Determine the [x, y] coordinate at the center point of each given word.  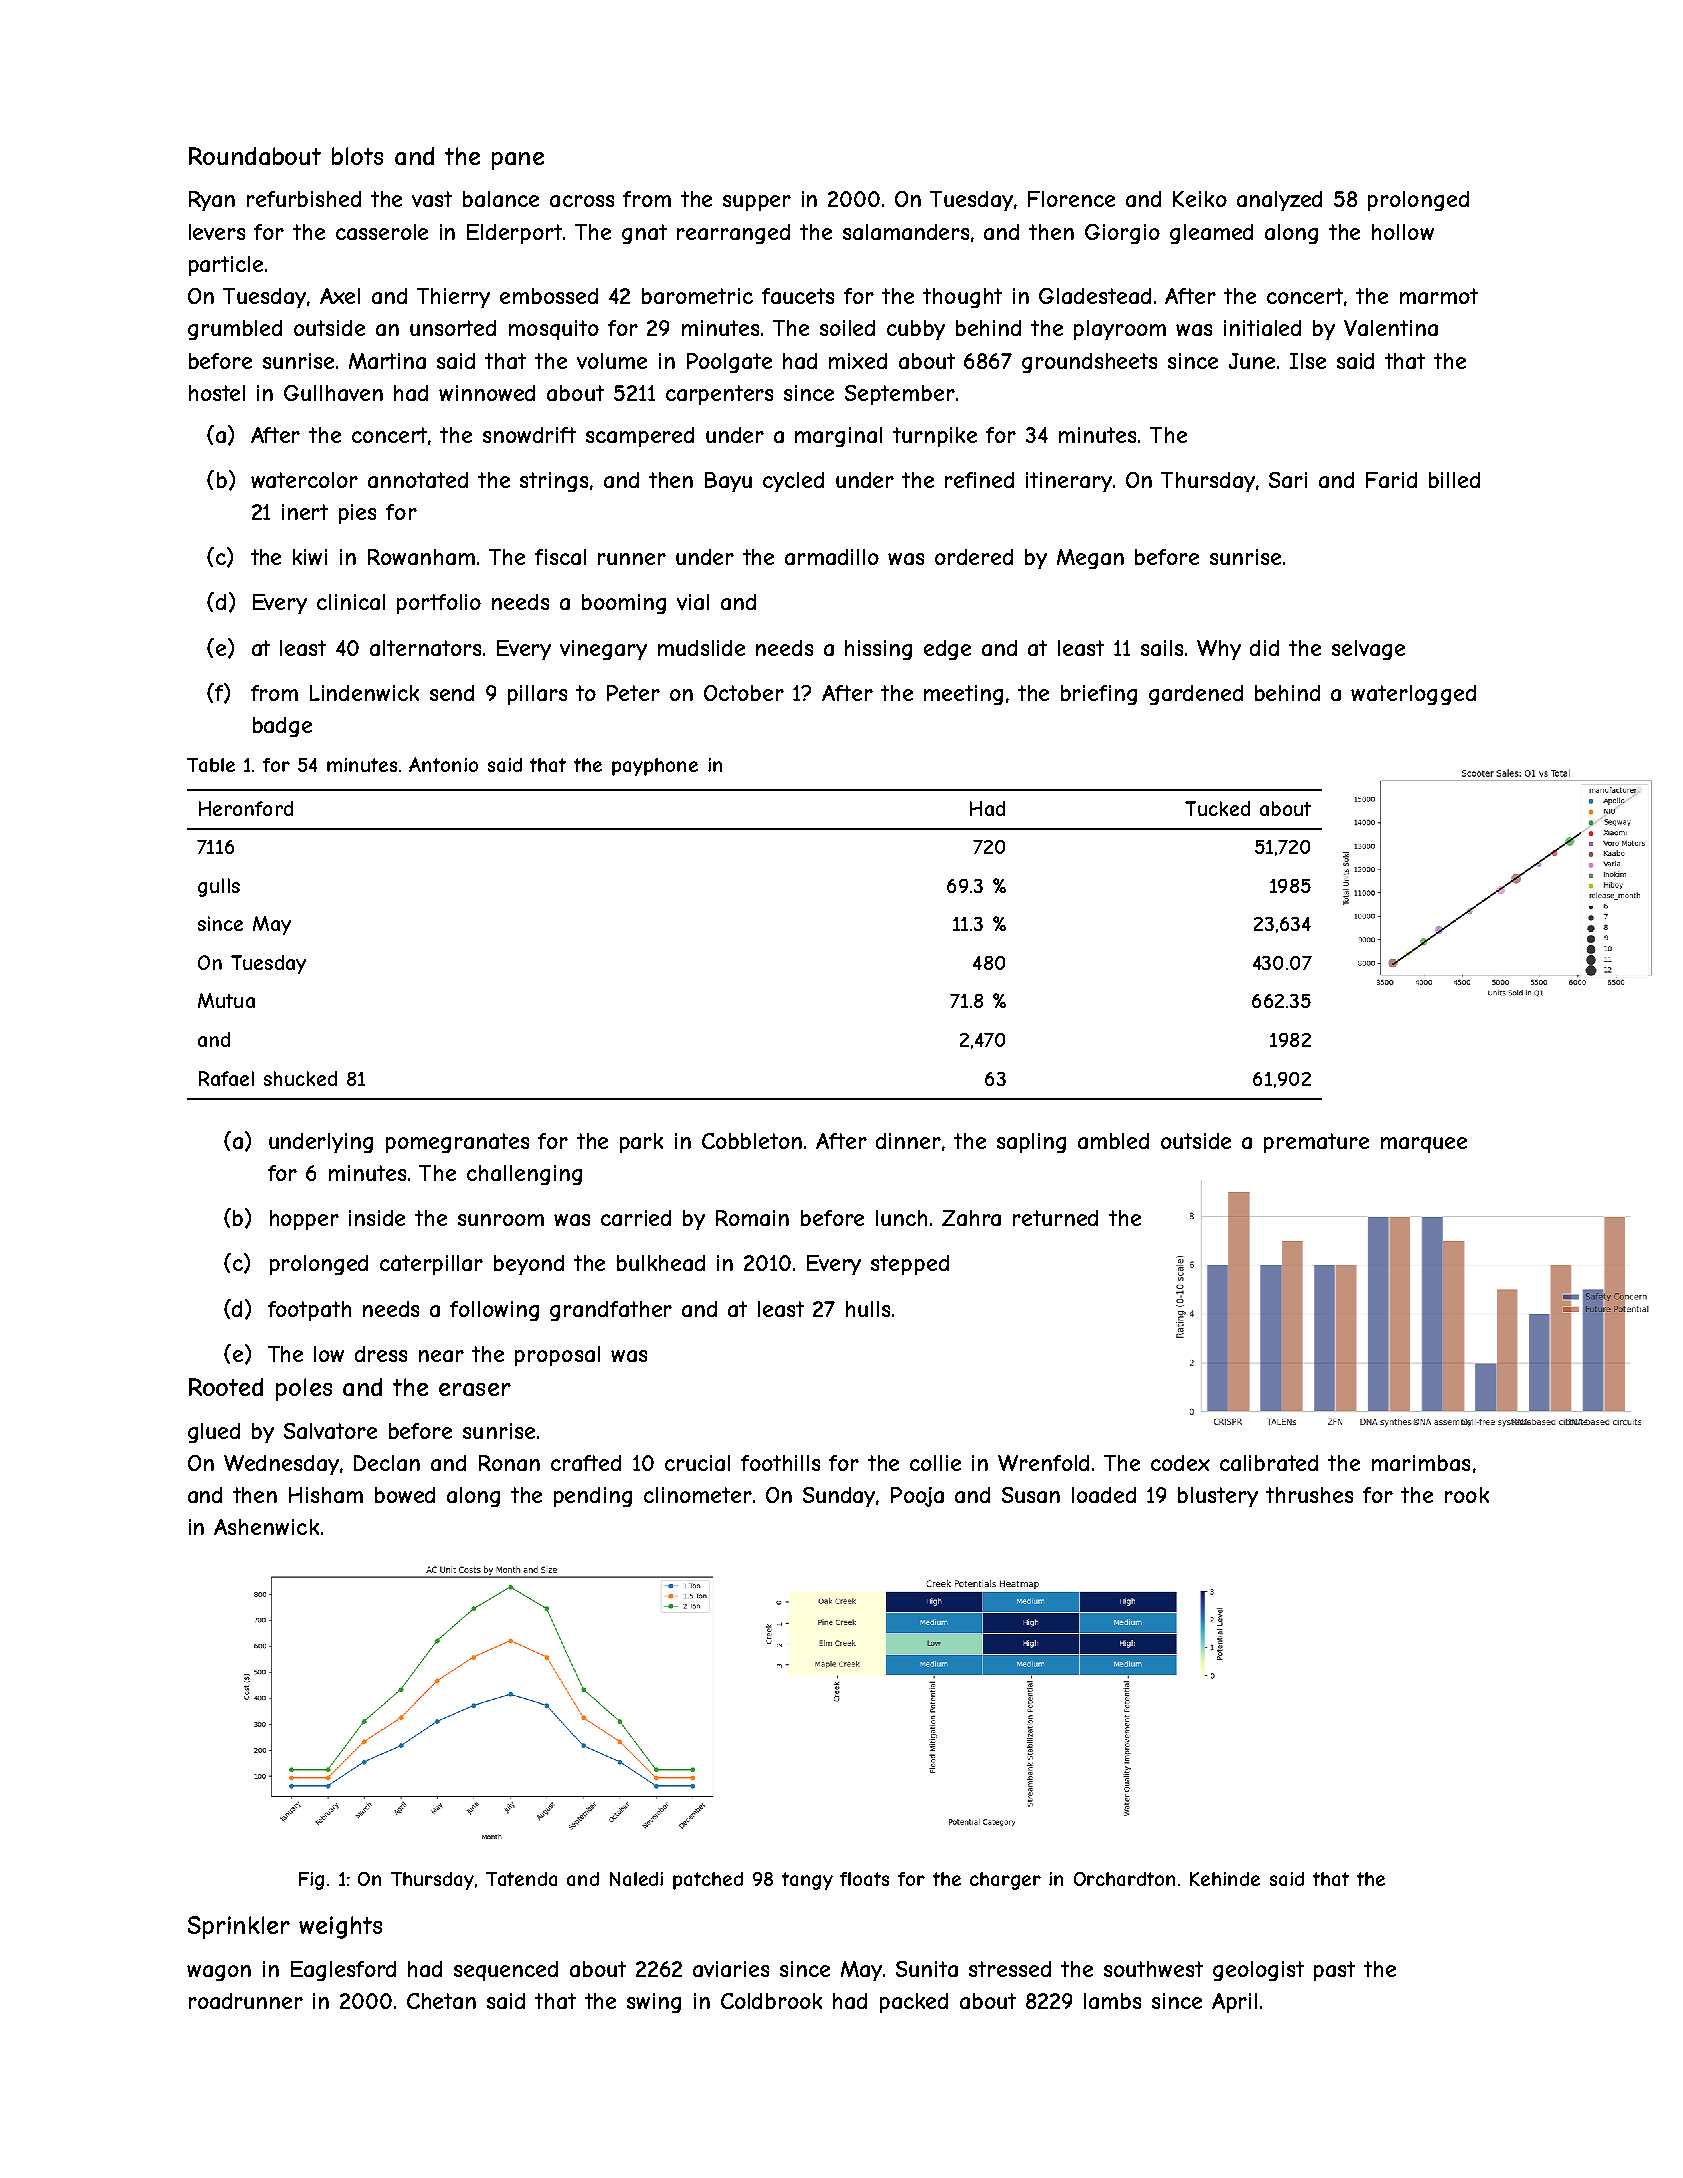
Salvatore [330, 1431]
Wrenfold [1043, 1463]
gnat [644, 234]
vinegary [603, 650]
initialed [1262, 328]
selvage [1368, 650]
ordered [974, 557]
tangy [807, 1881]
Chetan [441, 2001]
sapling [1031, 1143]
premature [1316, 1143]
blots [357, 156]
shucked [300, 1078]
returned [1055, 1218]
